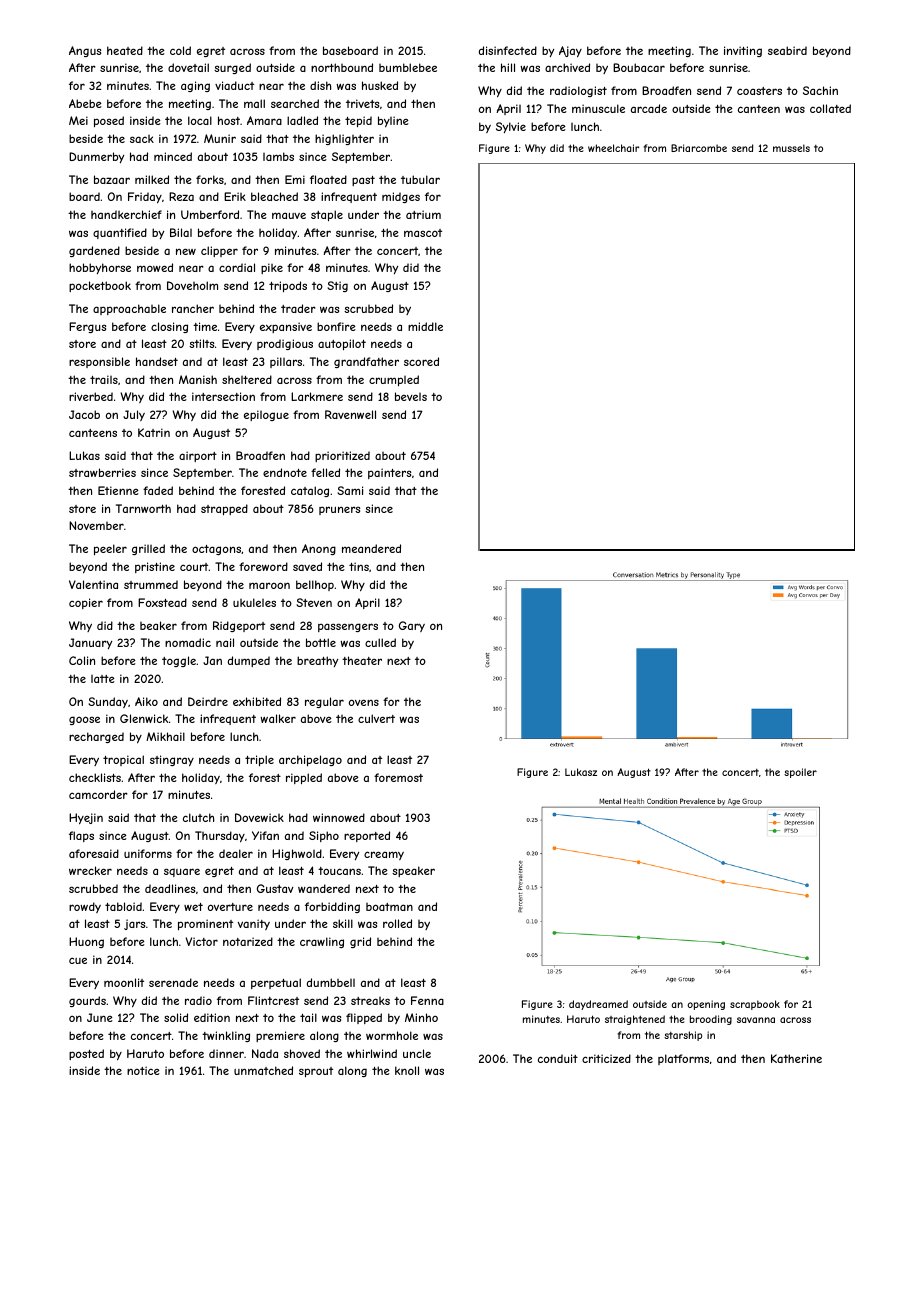  I want to click on gourds, so click(87, 1001).
